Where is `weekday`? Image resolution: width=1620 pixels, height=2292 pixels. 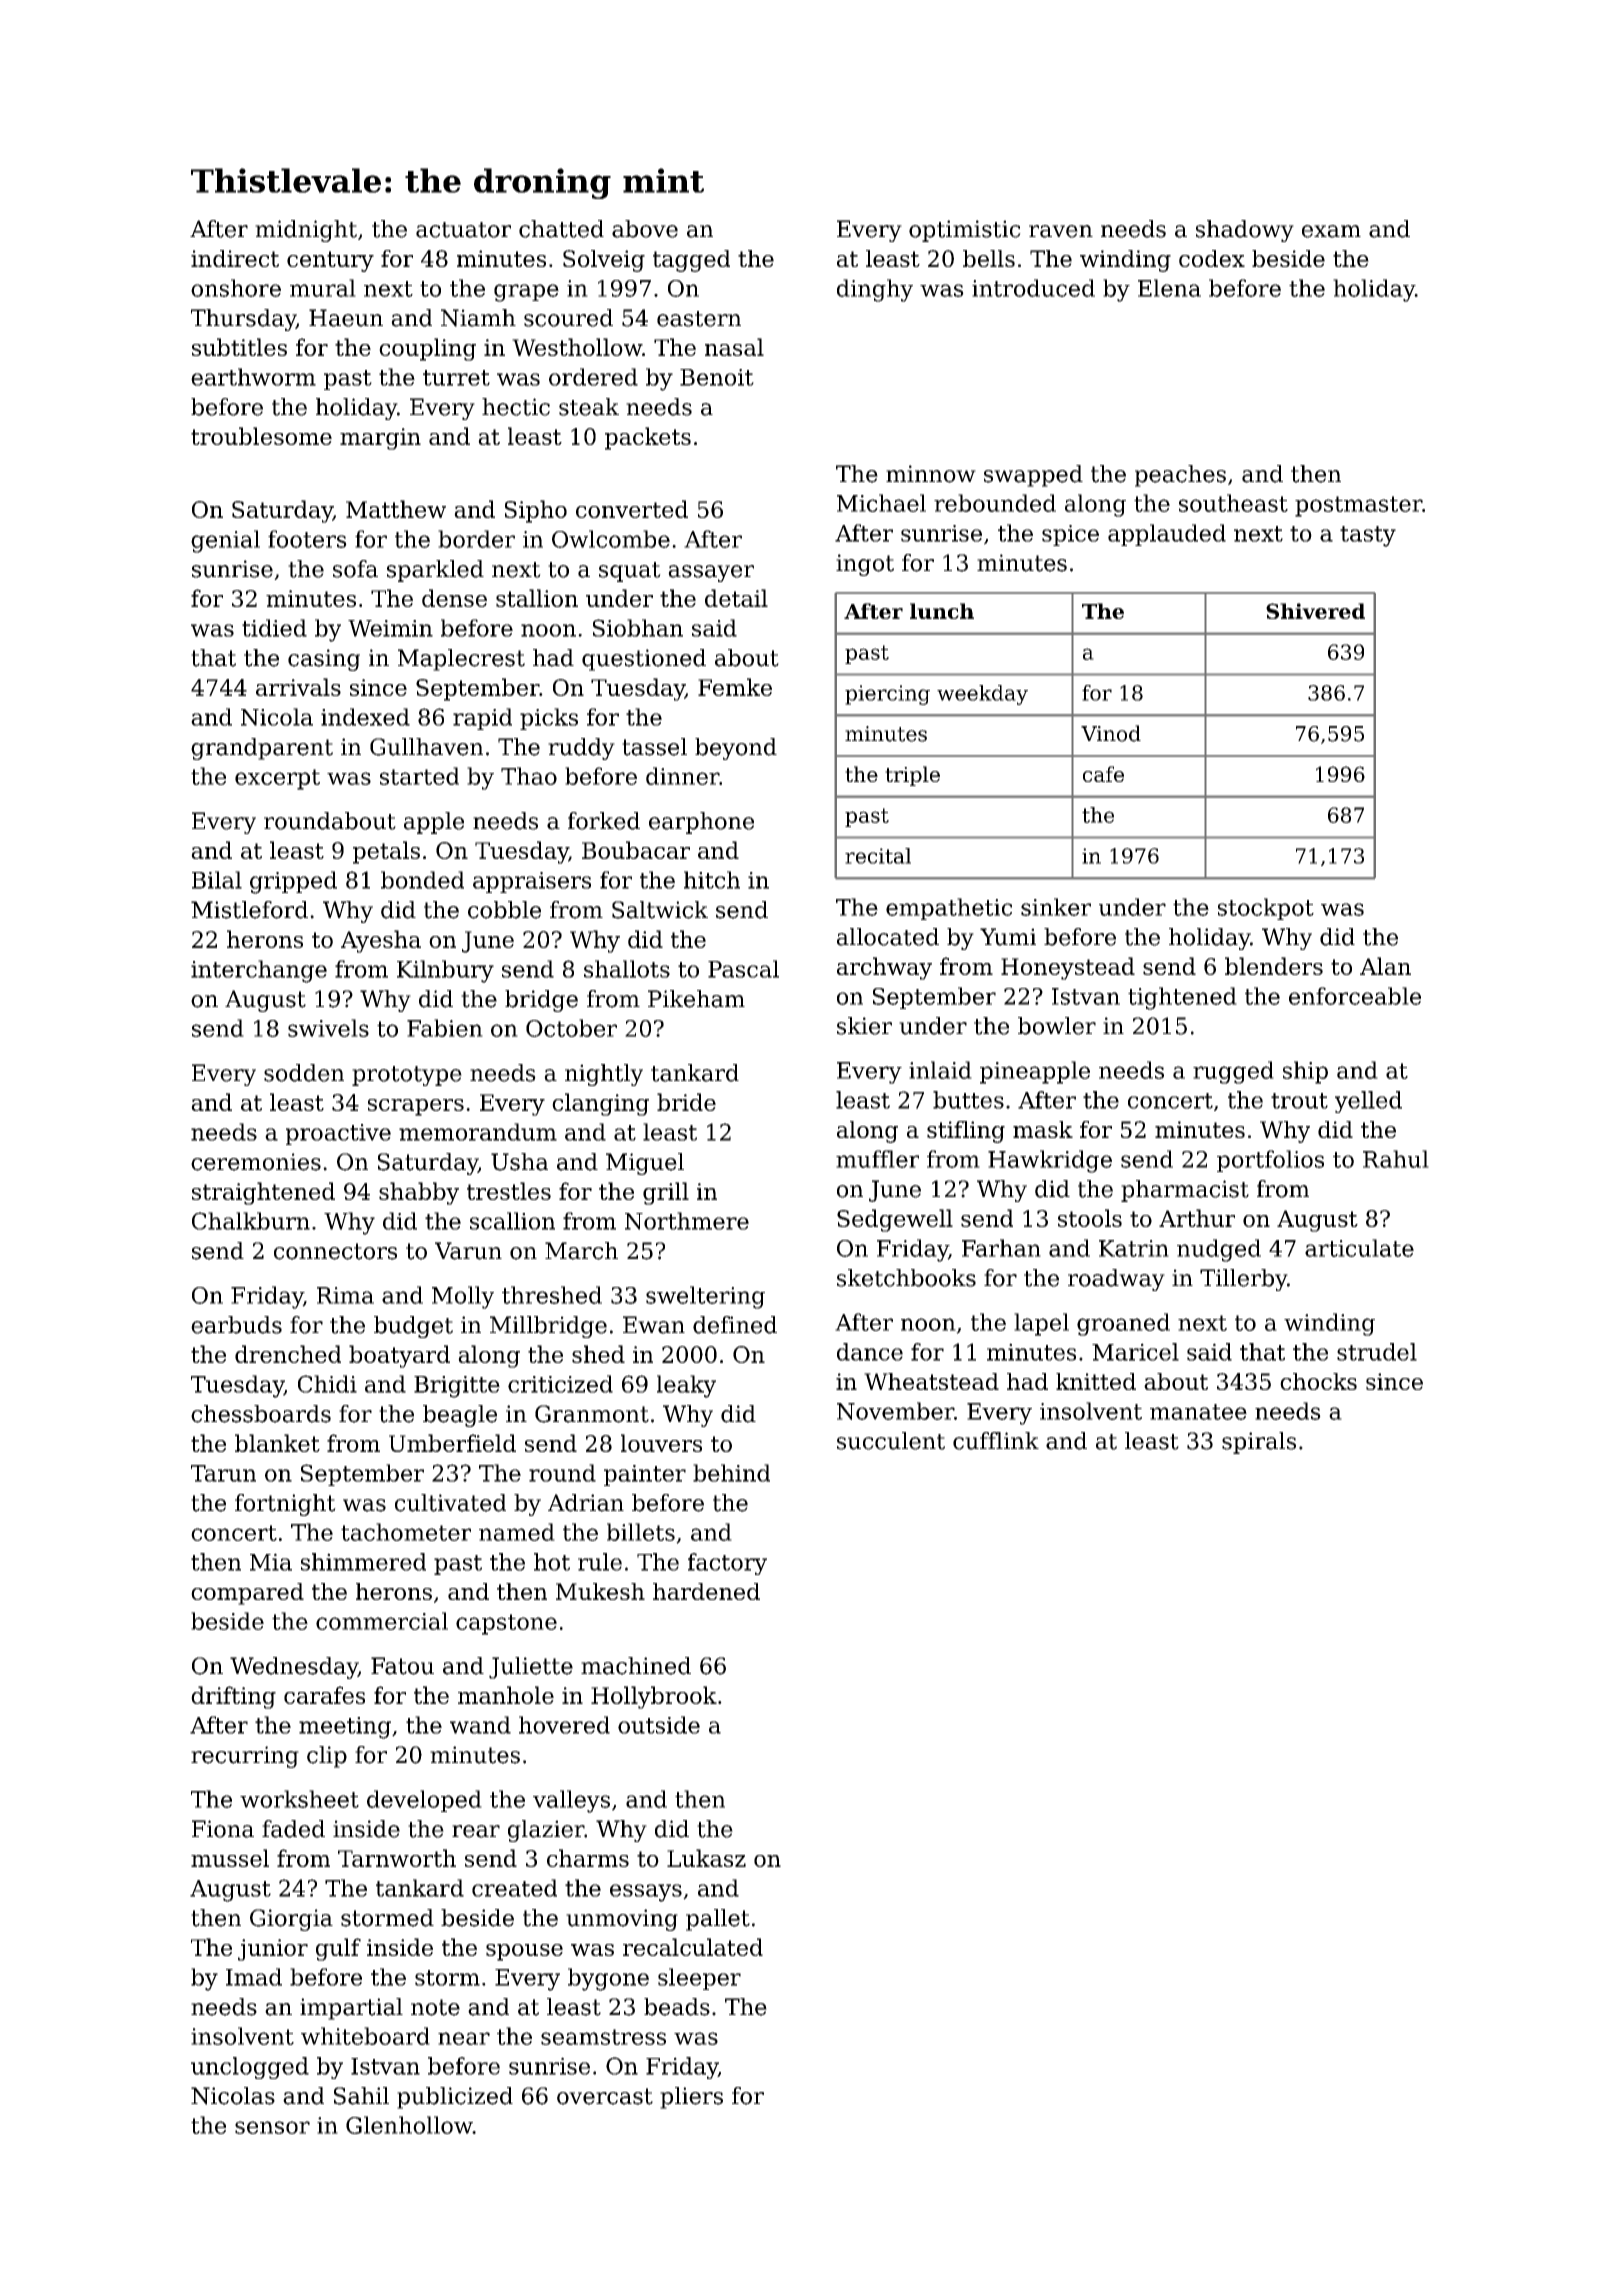 weekday is located at coordinates (982, 695).
